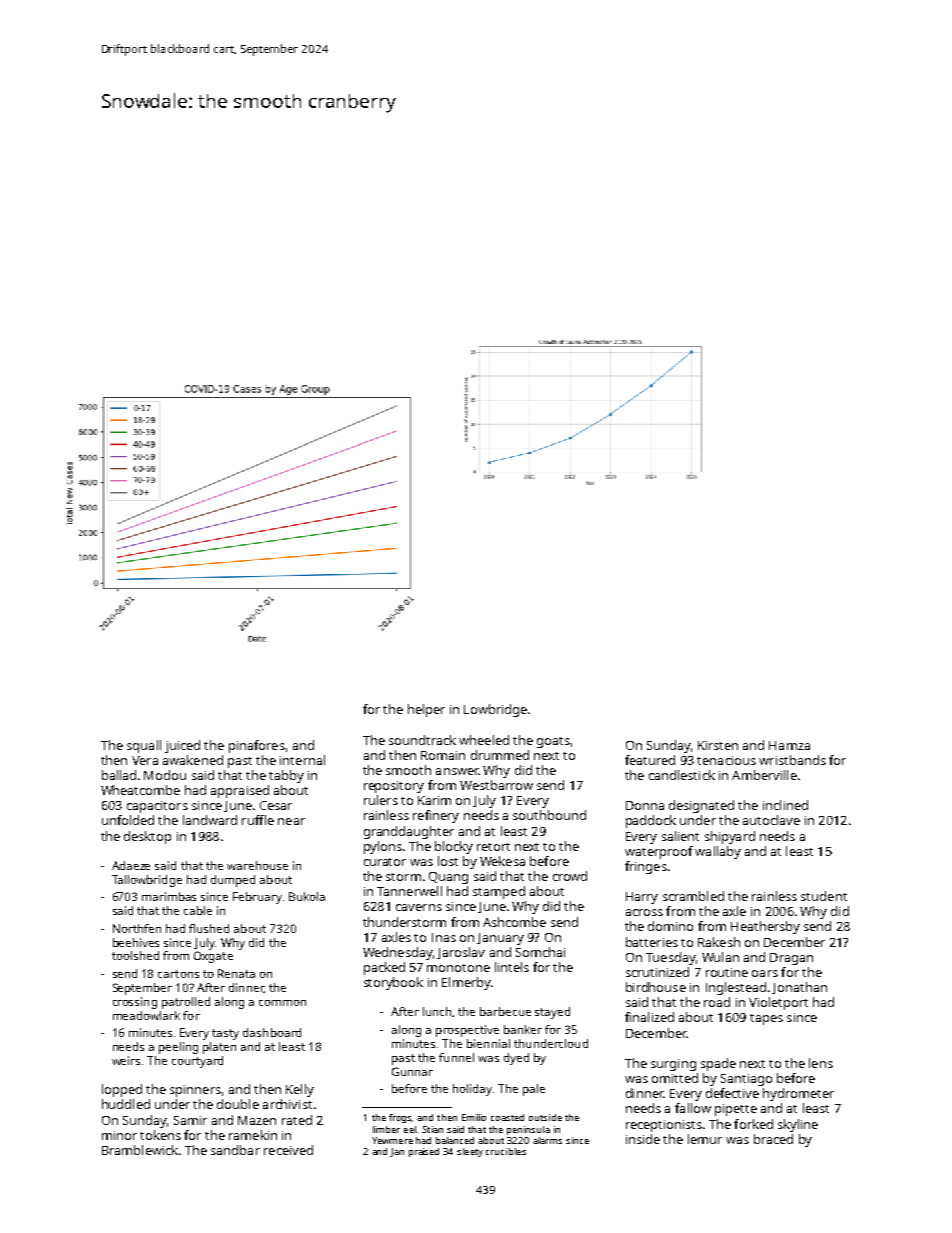 The image size is (952, 1233). What do you see at coordinates (412, 1071) in the screenshot?
I see `Gunnar` at bounding box center [412, 1071].
